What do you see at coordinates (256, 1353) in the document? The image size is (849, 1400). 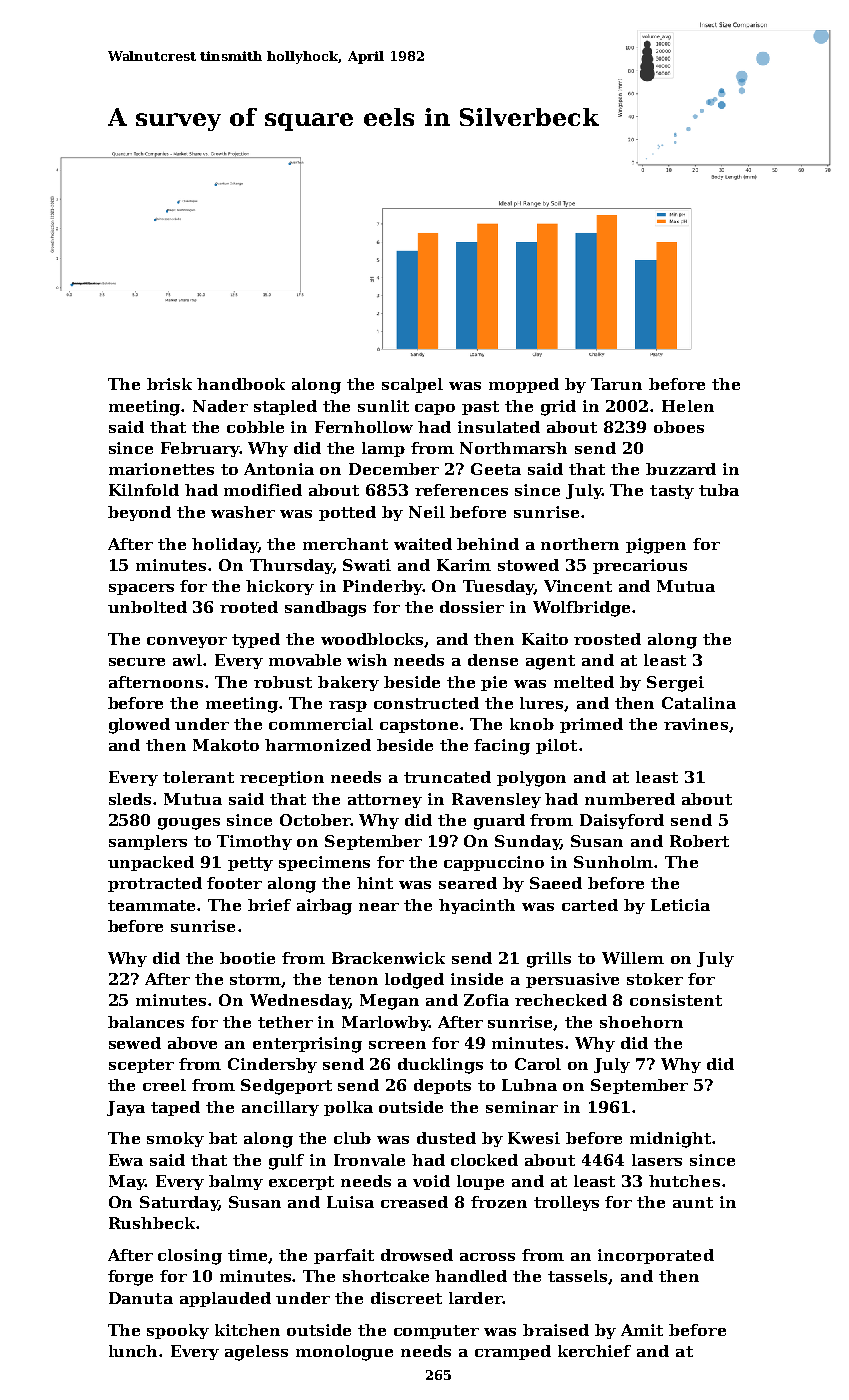 I see `ageless` at bounding box center [256, 1353].
